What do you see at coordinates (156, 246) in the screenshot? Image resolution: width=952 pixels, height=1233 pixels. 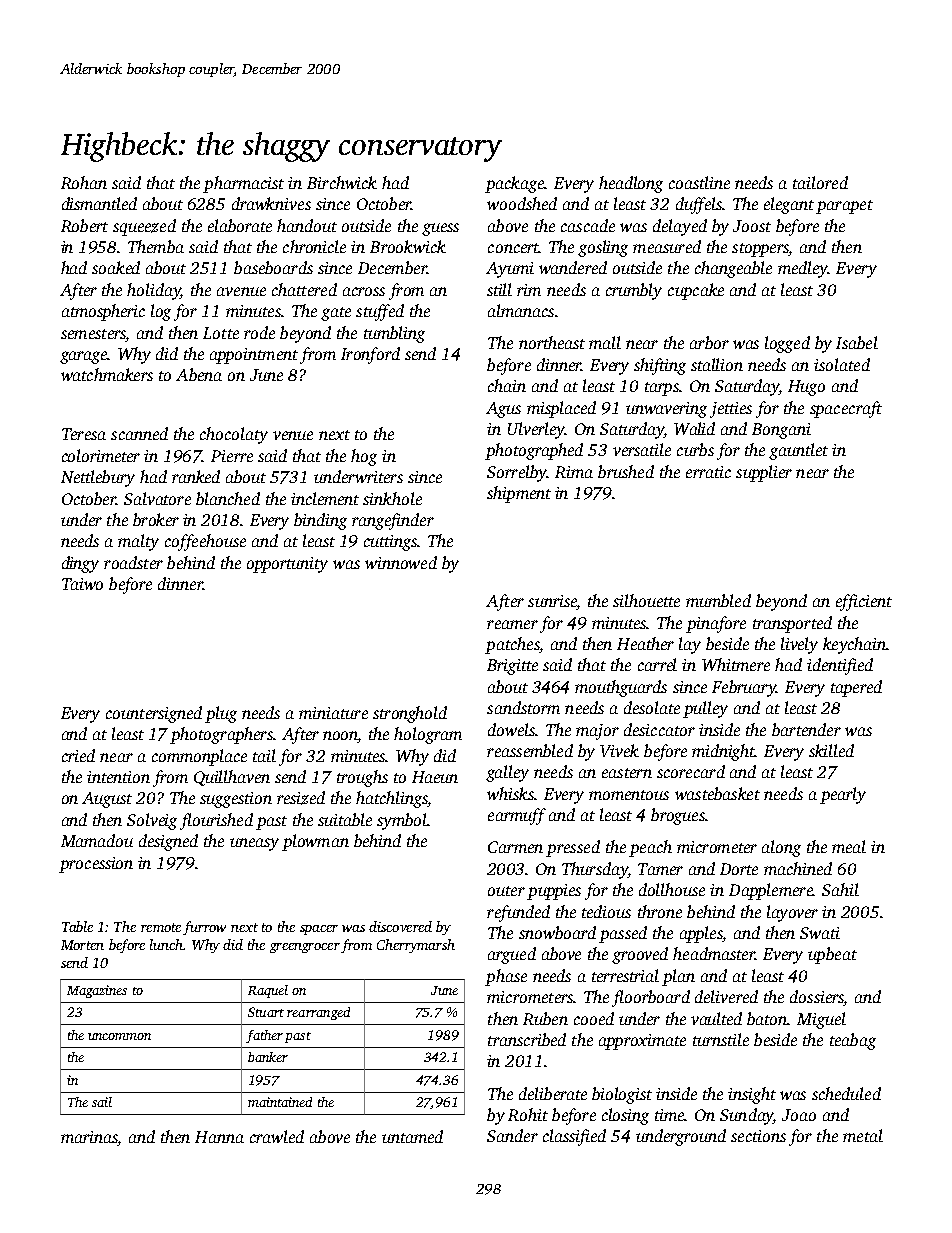 I see `Themba` at bounding box center [156, 246].
